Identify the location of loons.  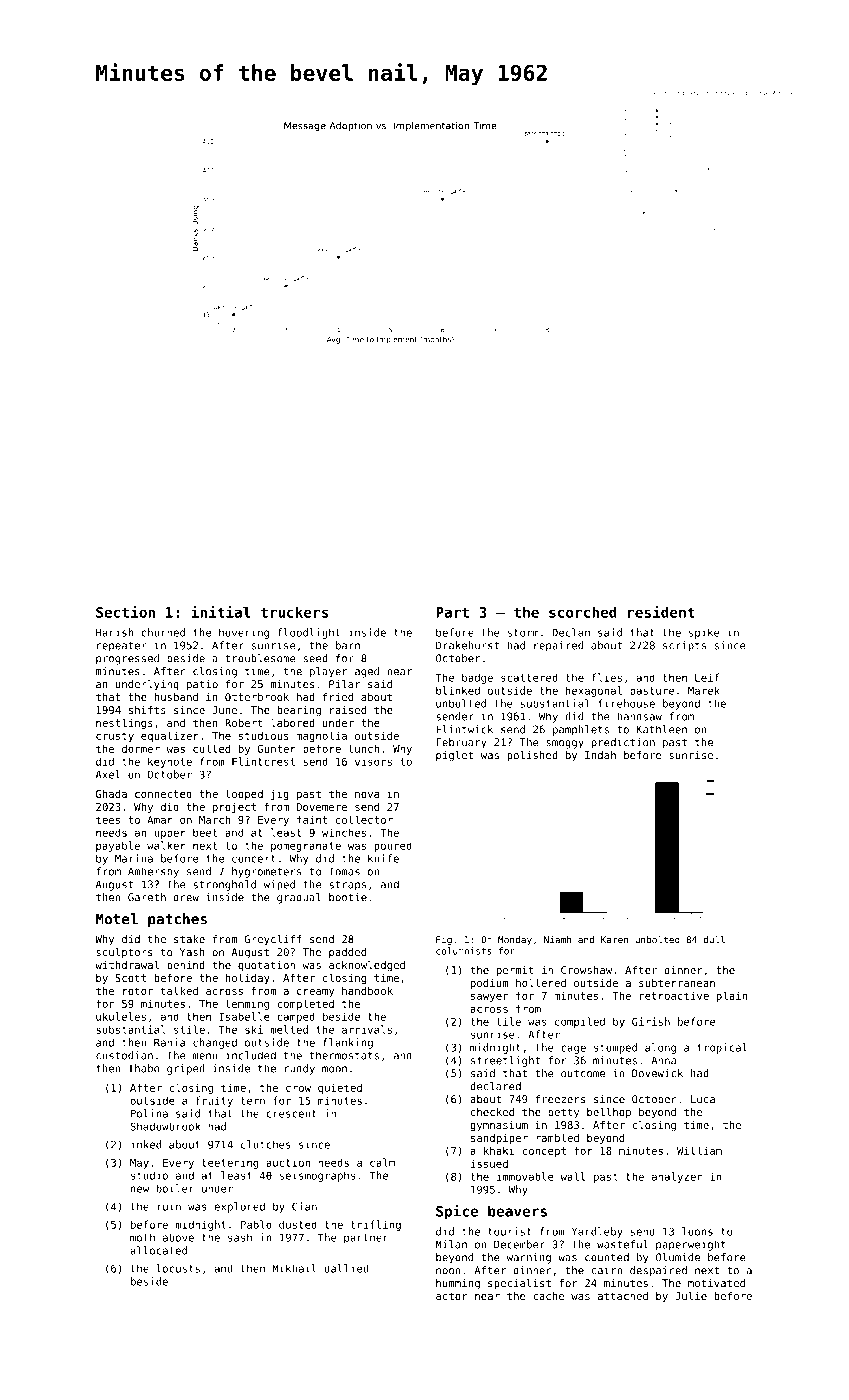
(697, 1231).
